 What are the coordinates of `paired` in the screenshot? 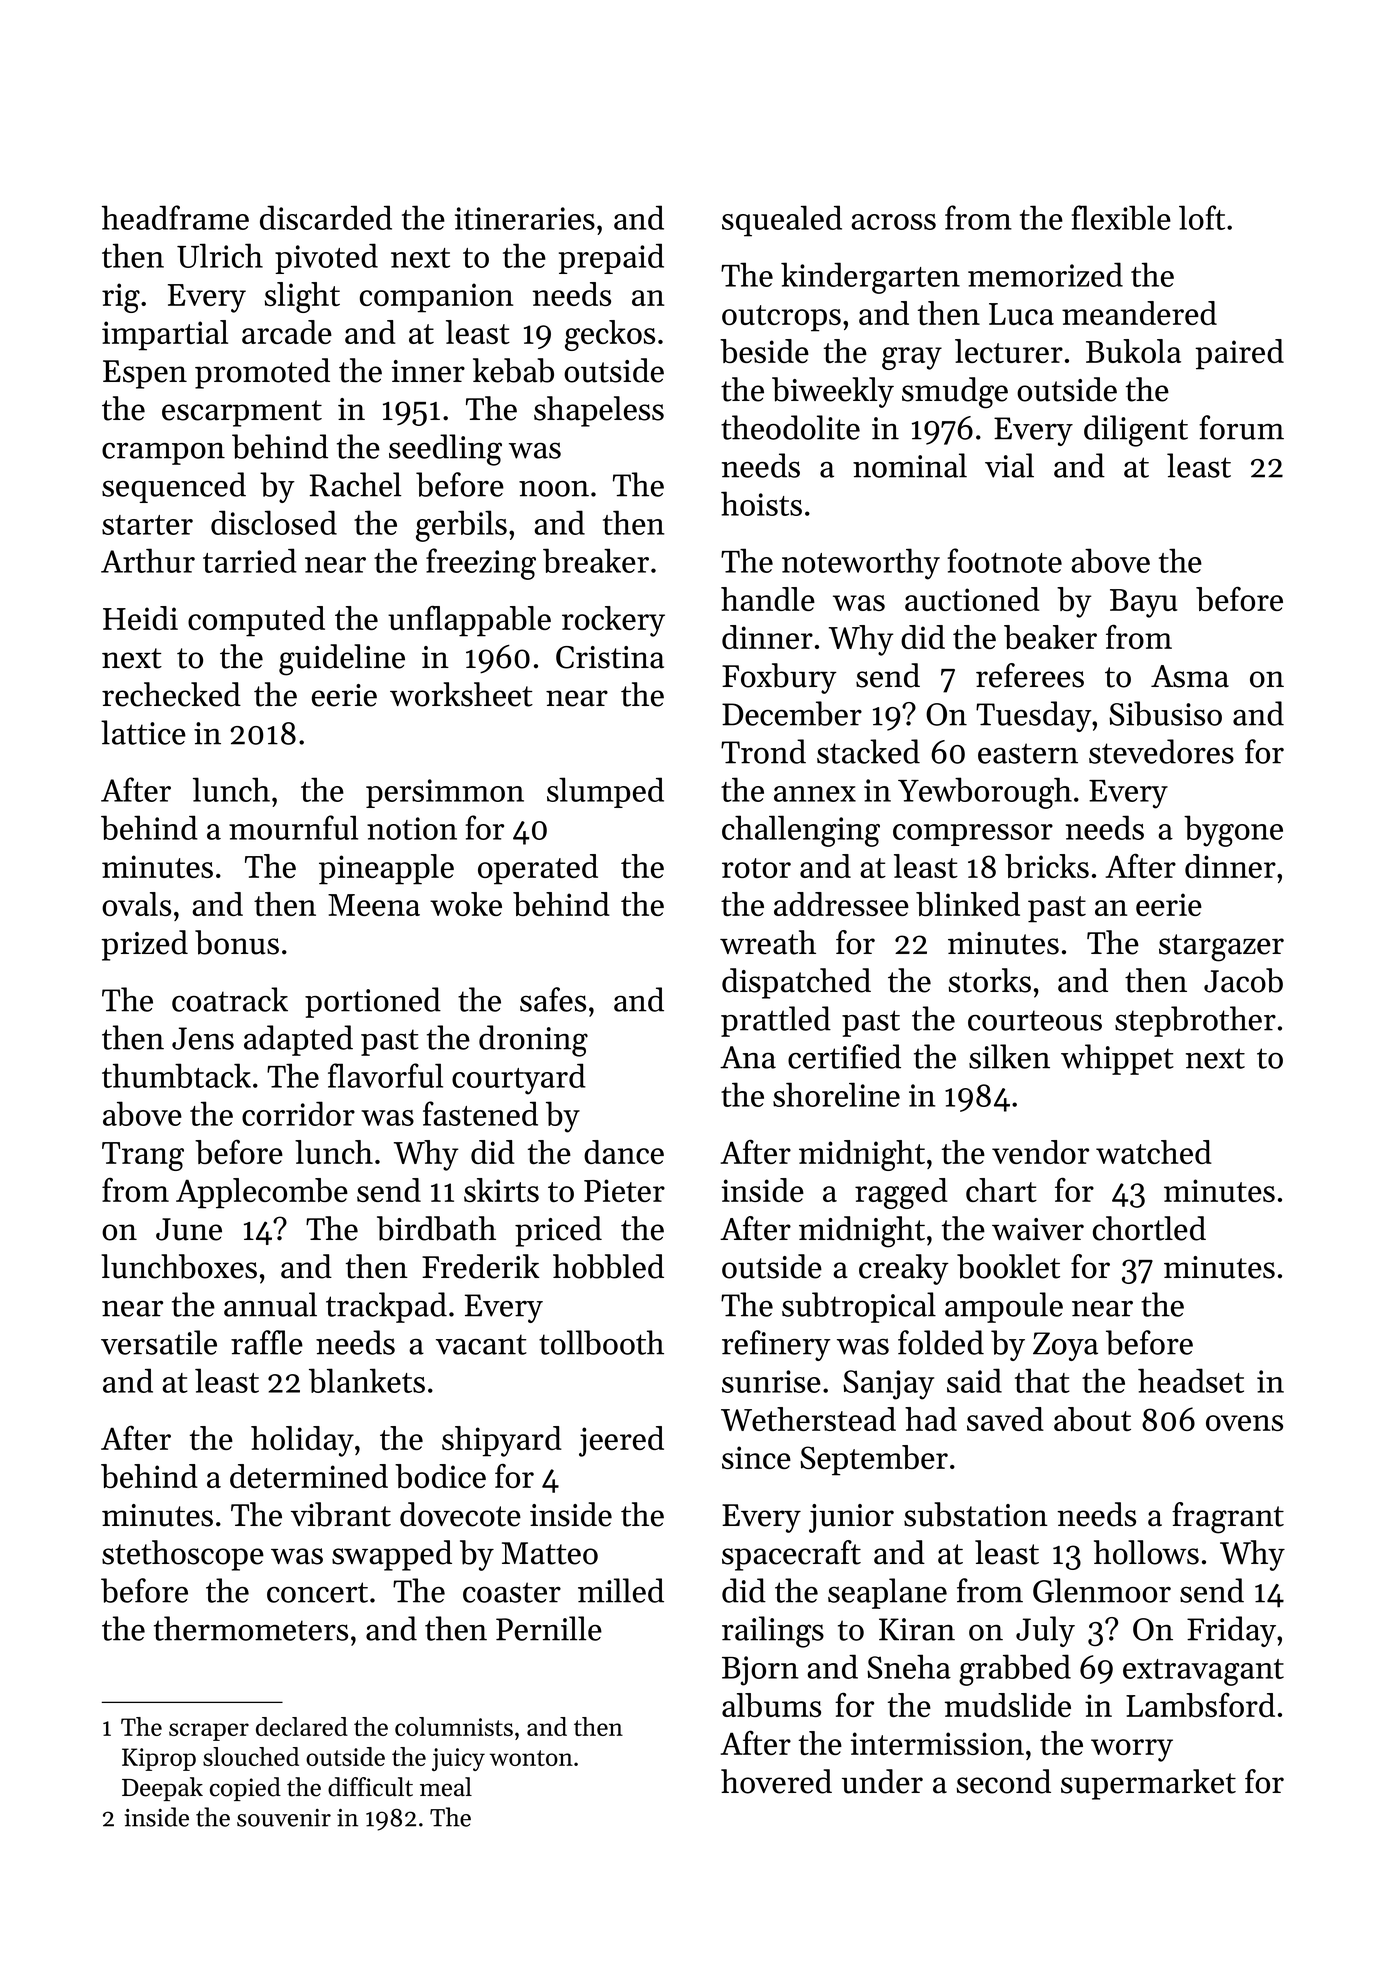 It's located at (1239, 354).
